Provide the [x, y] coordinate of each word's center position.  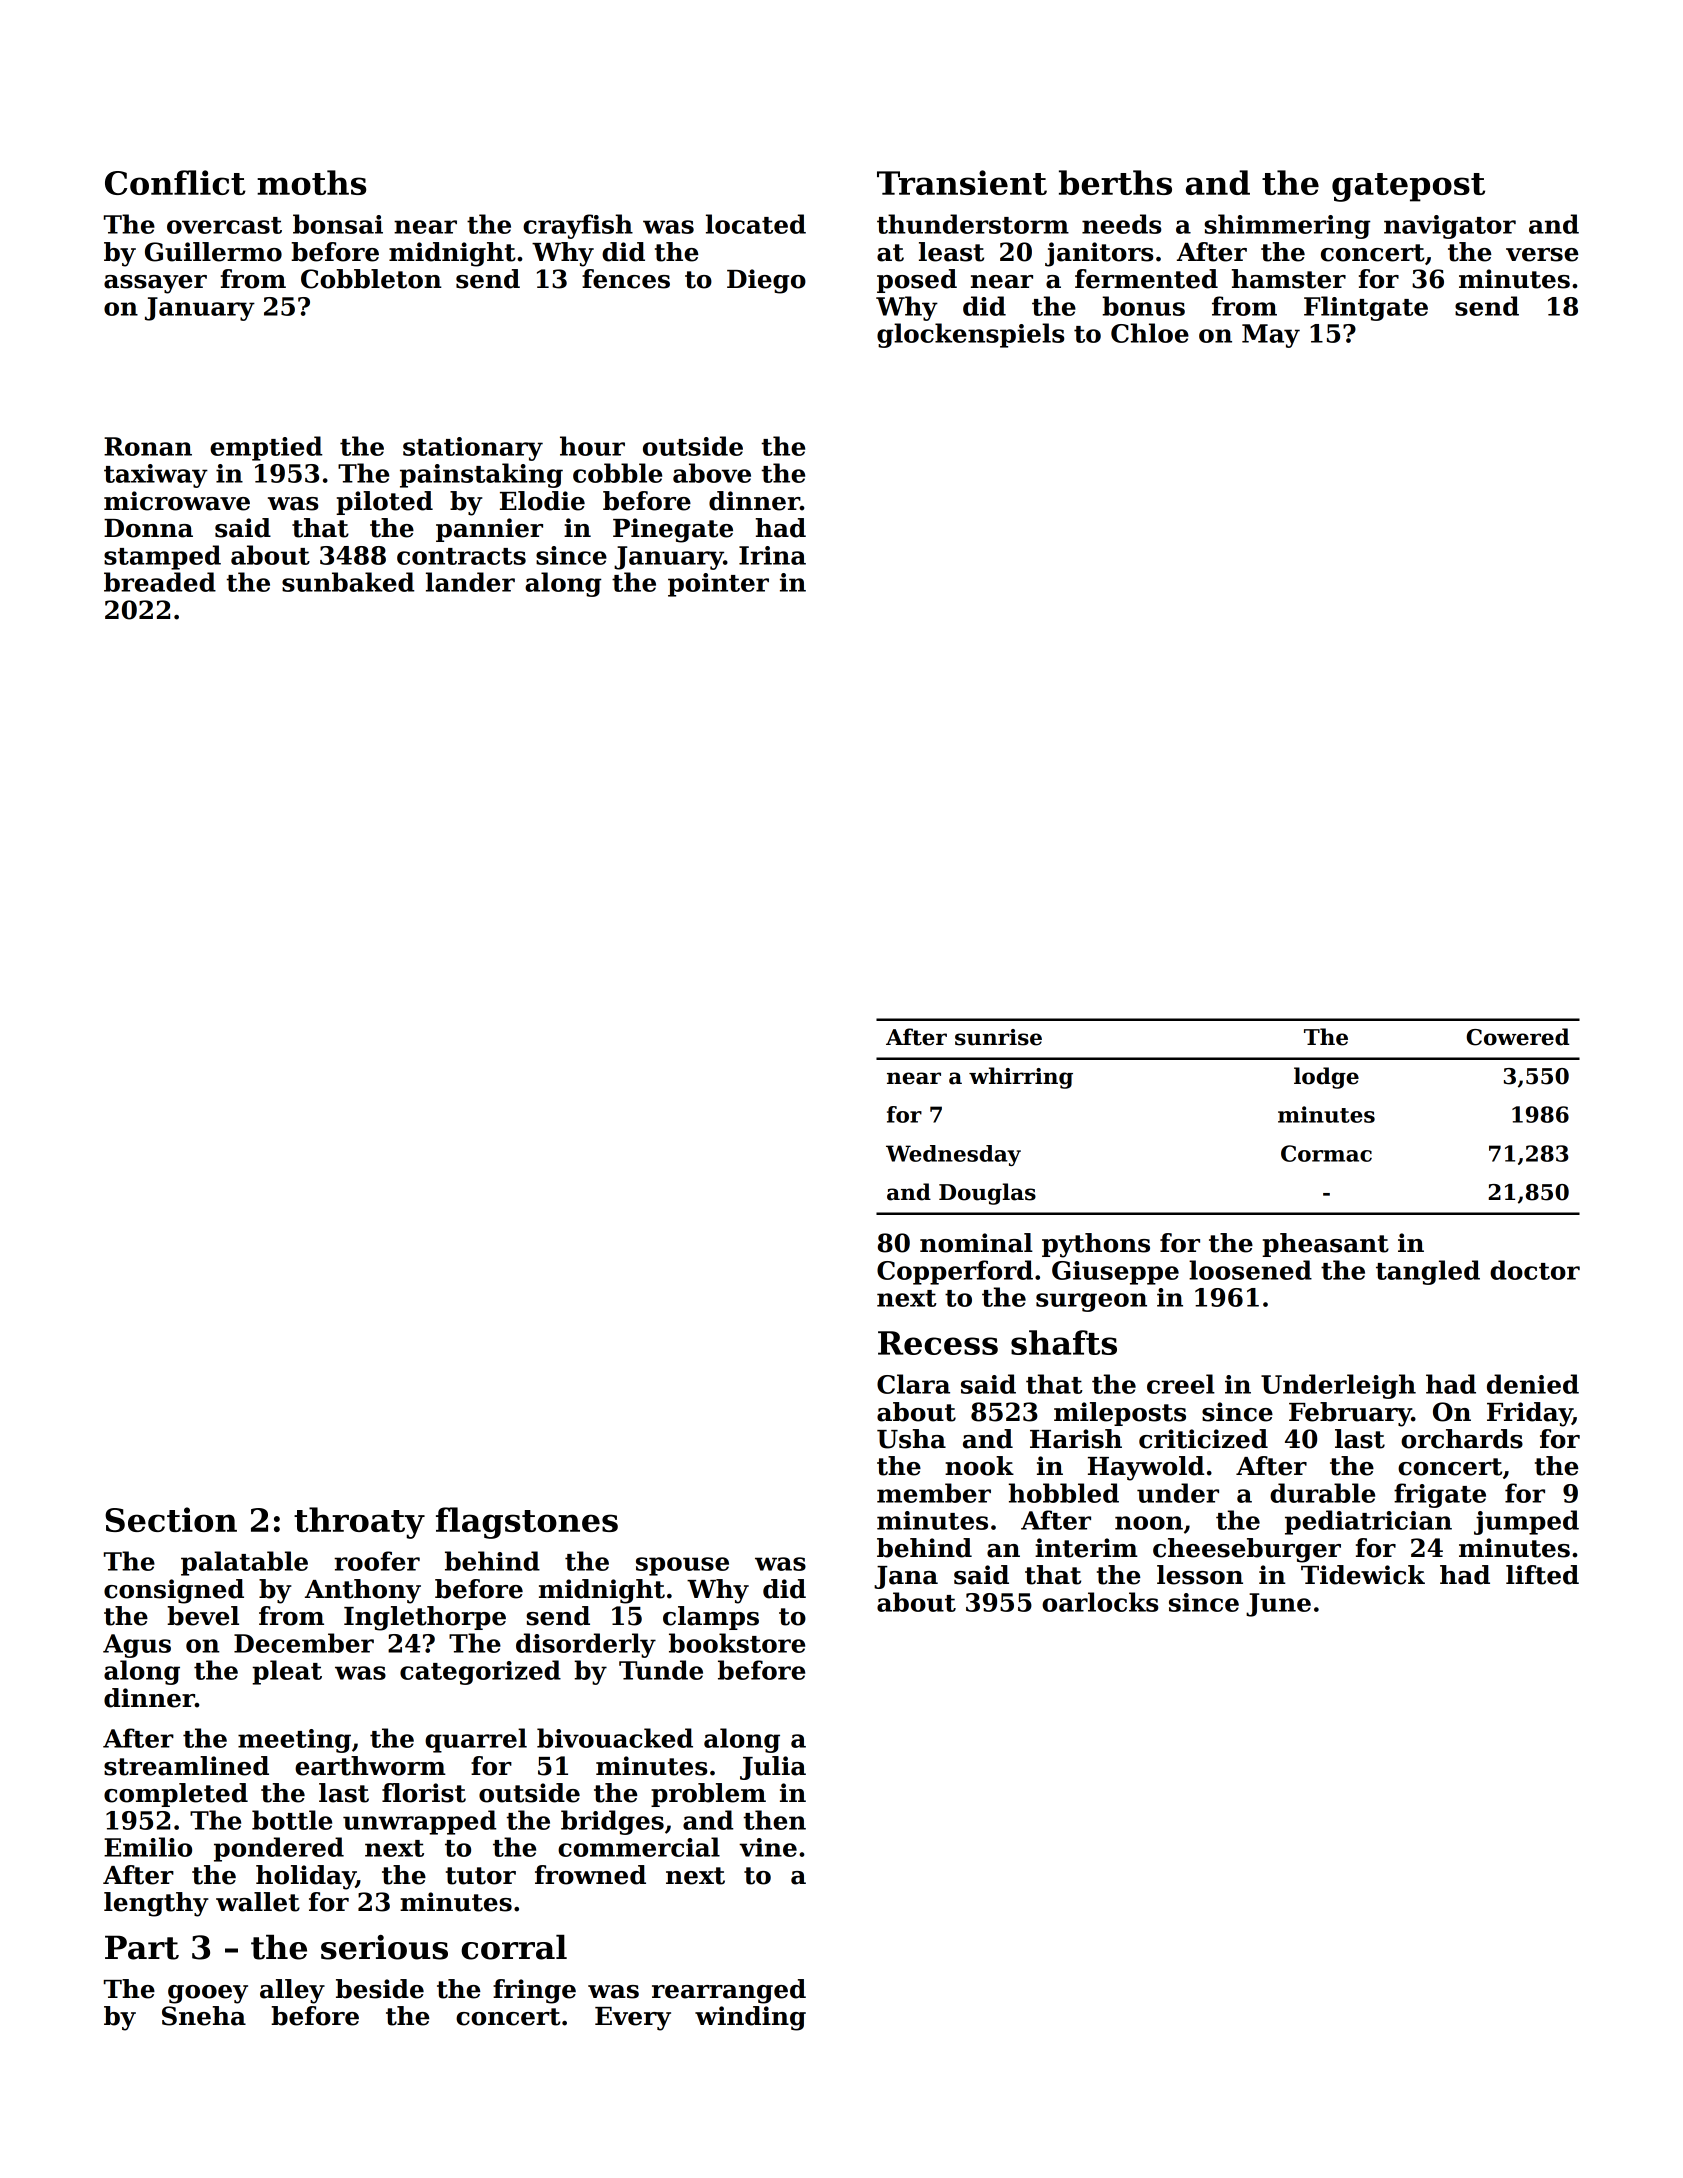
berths [1115, 182]
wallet [258, 1902]
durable [1322, 1493]
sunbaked [348, 582]
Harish [1076, 1439]
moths [311, 182]
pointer [718, 585]
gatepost [1408, 187]
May [1271, 336]
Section [171, 1519]
